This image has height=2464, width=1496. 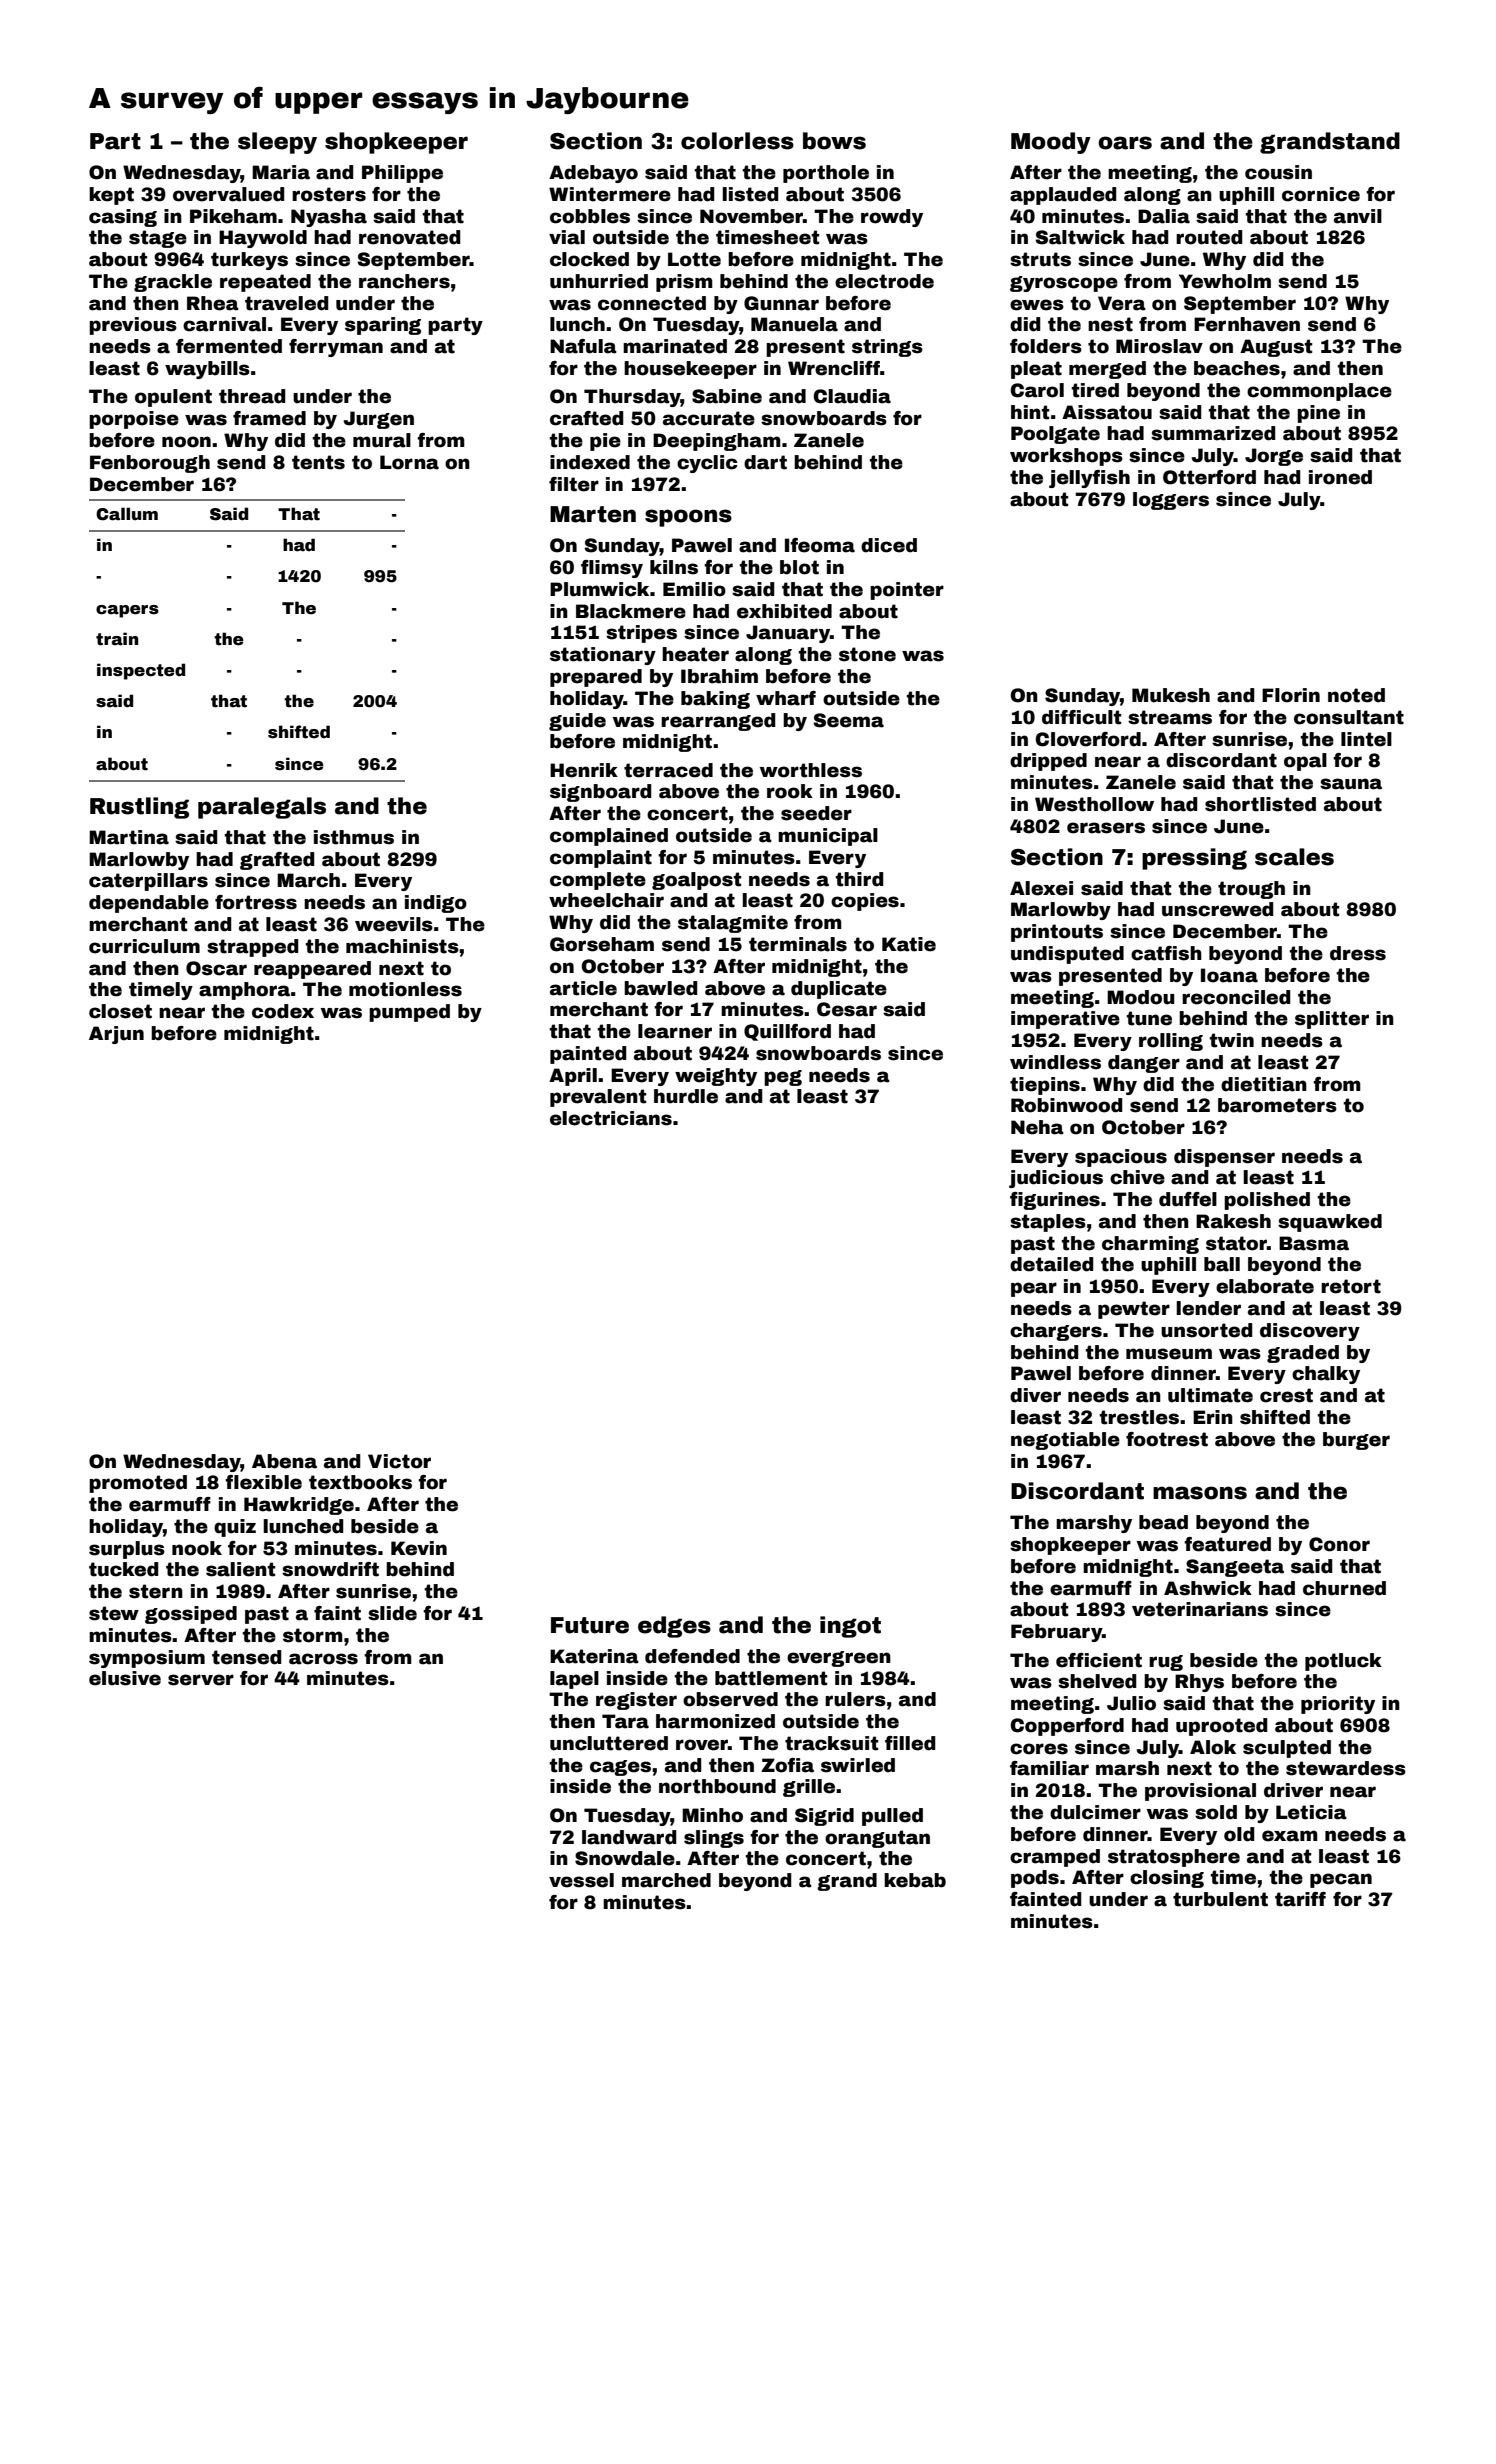 What do you see at coordinates (392, 1613) in the image?
I see `slide` at bounding box center [392, 1613].
